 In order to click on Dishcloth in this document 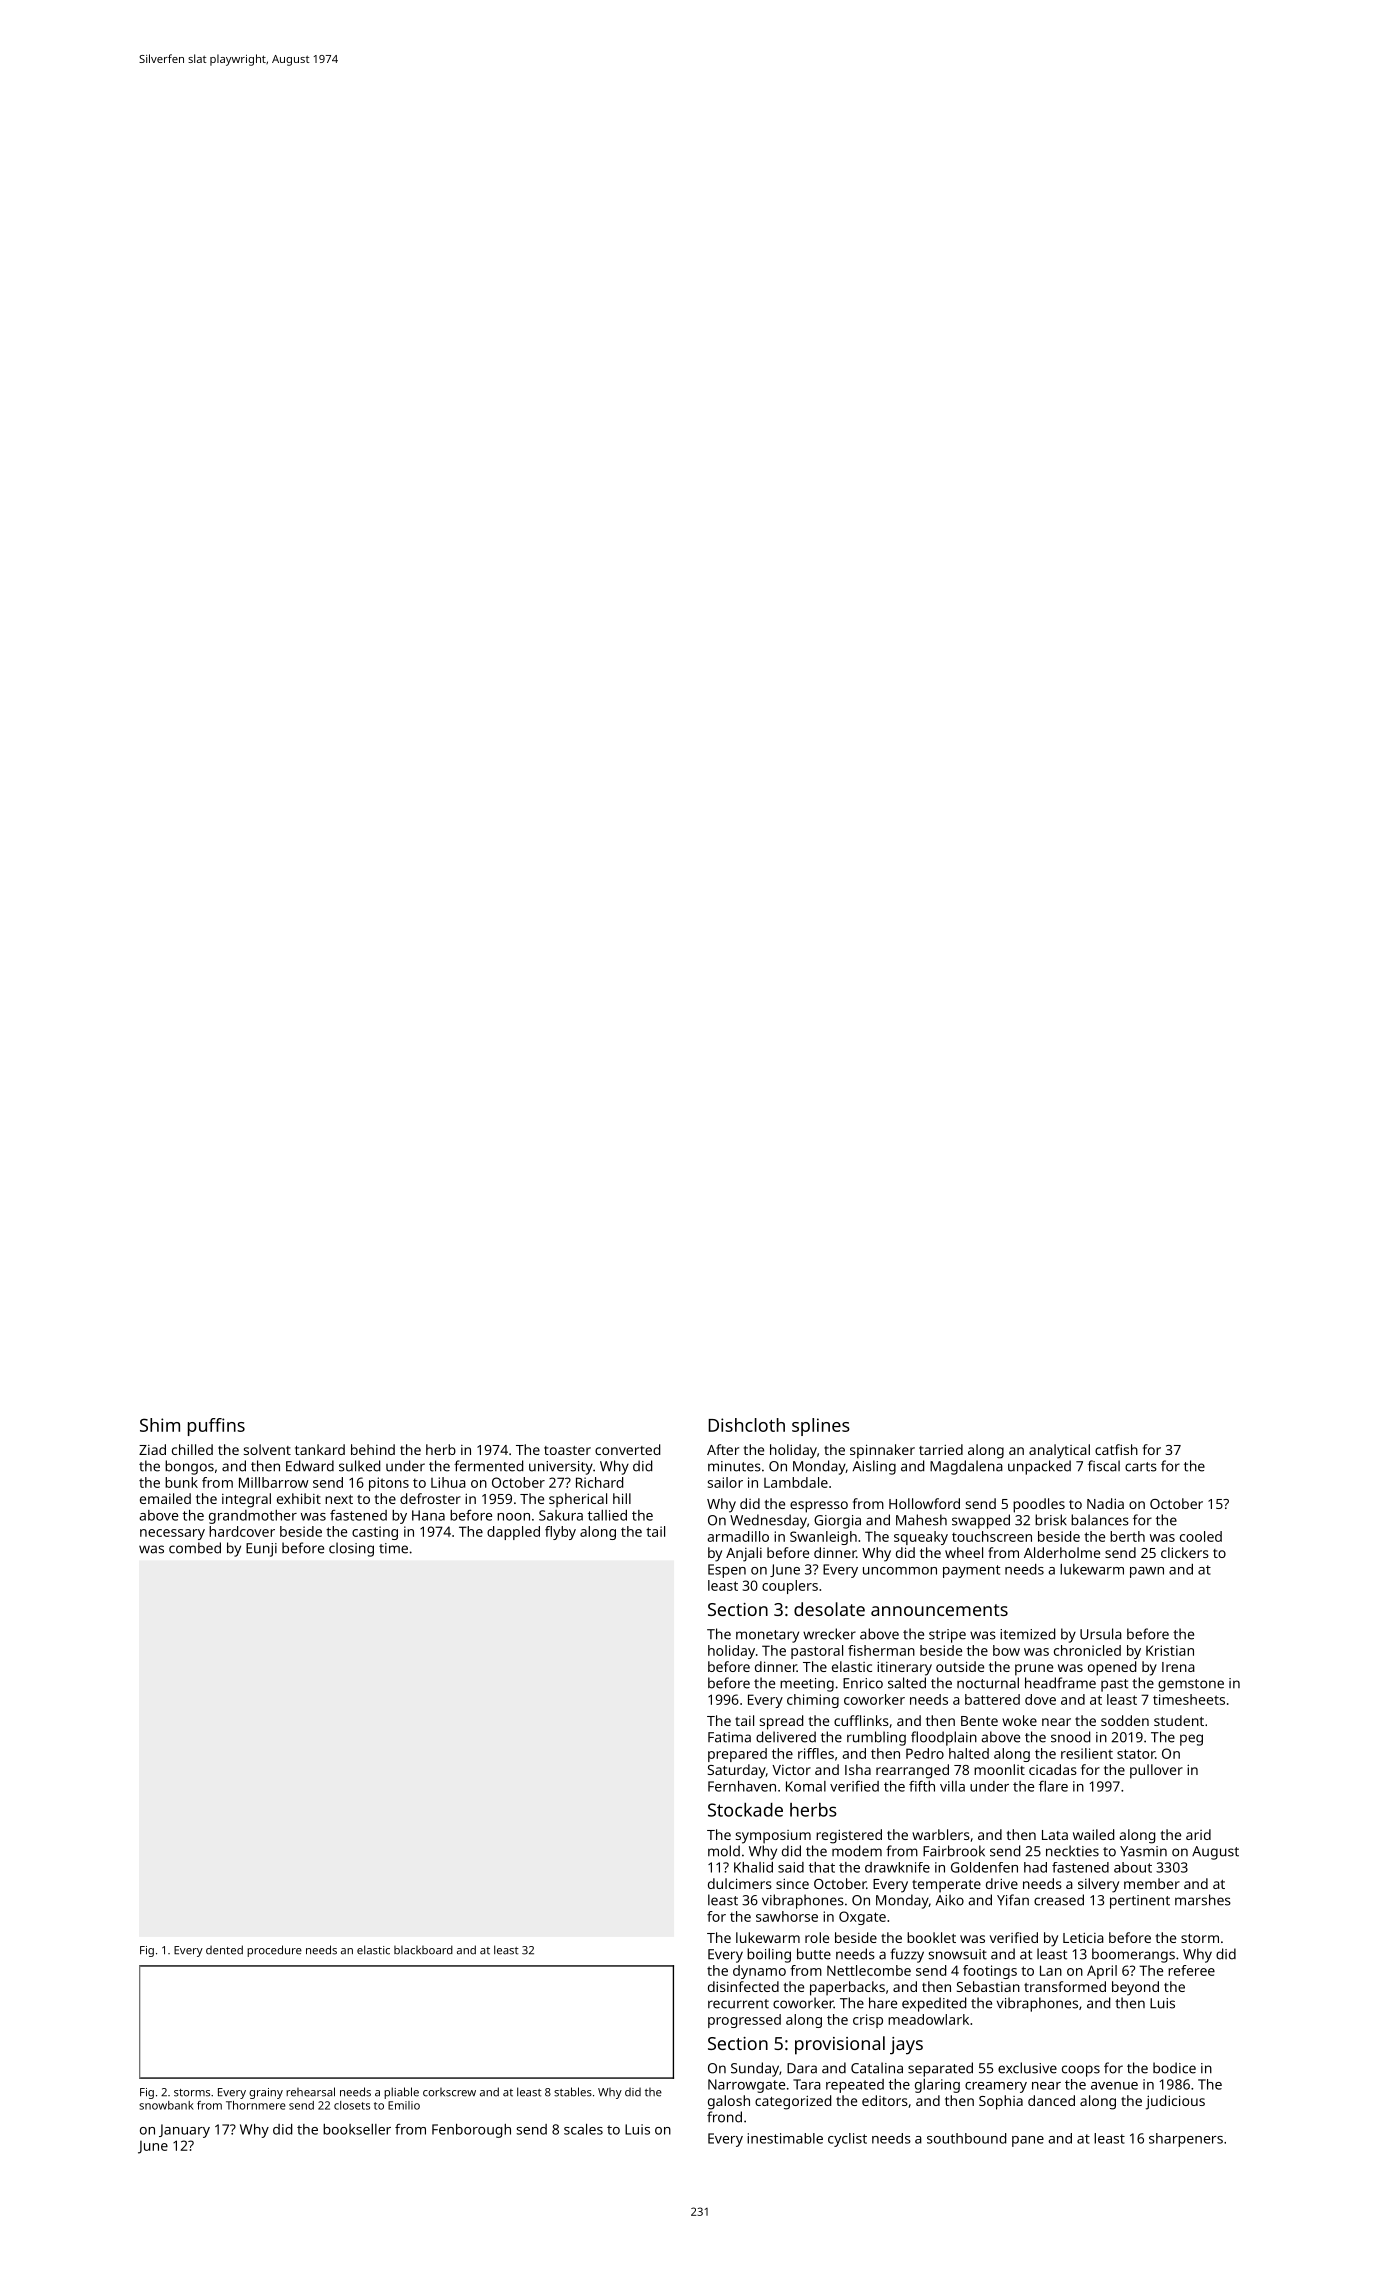, I will do `click(746, 1425)`.
